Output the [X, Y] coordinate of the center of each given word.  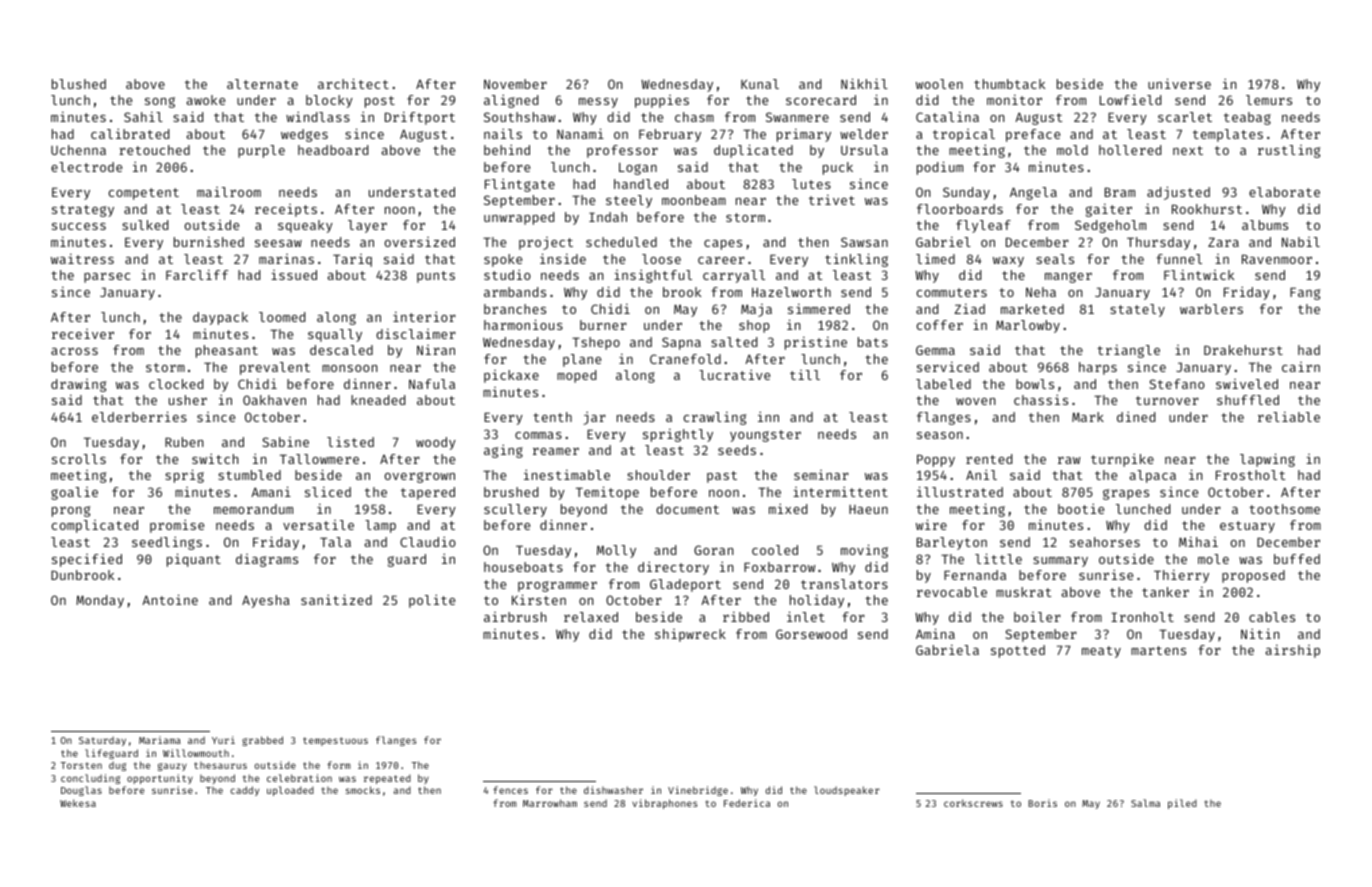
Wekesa [78, 803]
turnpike [1122, 460]
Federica [747, 803]
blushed [79, 84]
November [515, 84]
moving [864, 551]
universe [1179, 83]
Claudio [428, 541]
